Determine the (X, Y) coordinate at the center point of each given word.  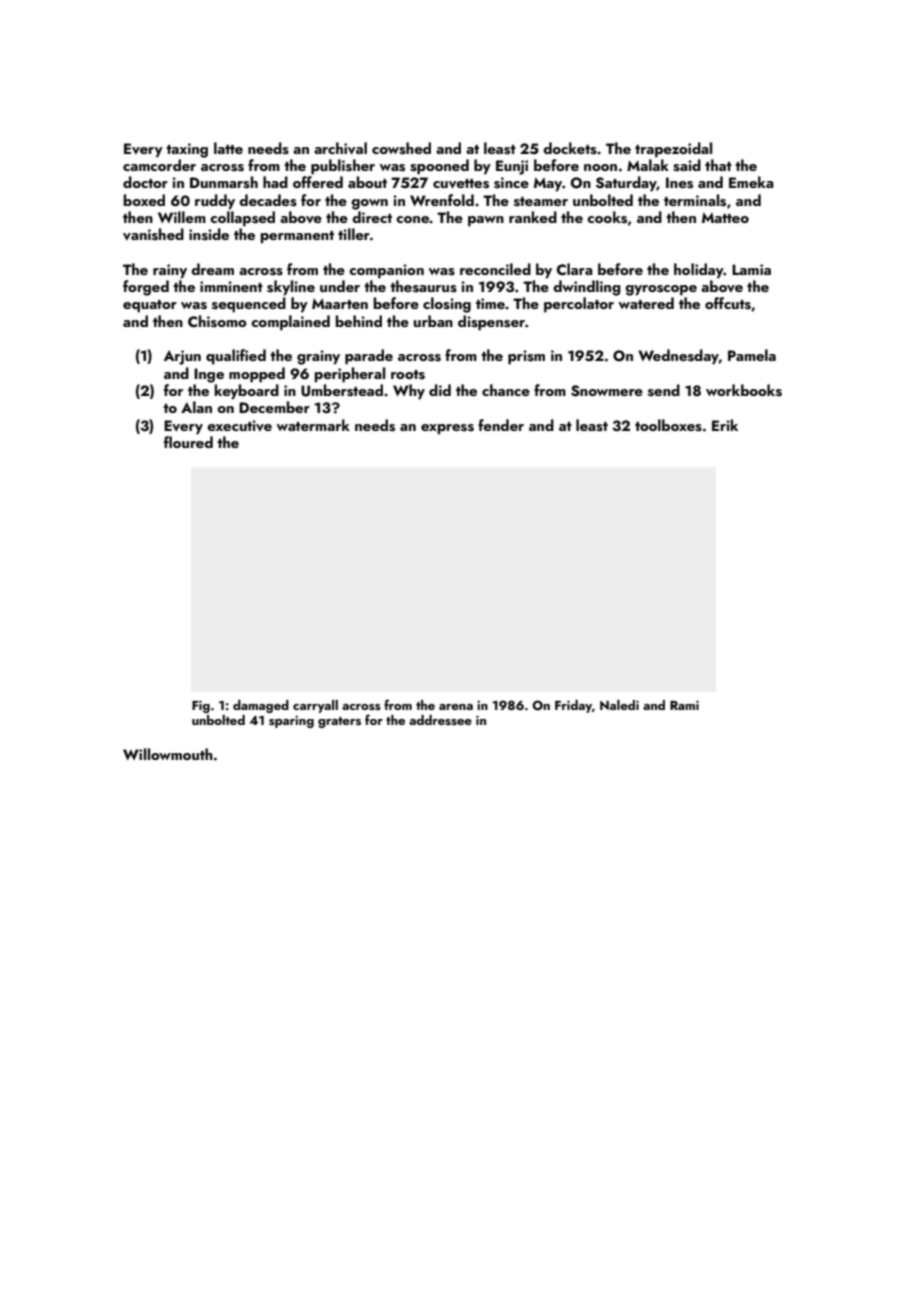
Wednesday (678, 357)
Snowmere (607, 391)
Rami (684, 705)
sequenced (249, 305)
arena (456, 707)
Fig (201, 707)
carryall (315, 706)
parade (369, 357)
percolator (579, 305)
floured (188, 442)
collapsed (242, 219)
